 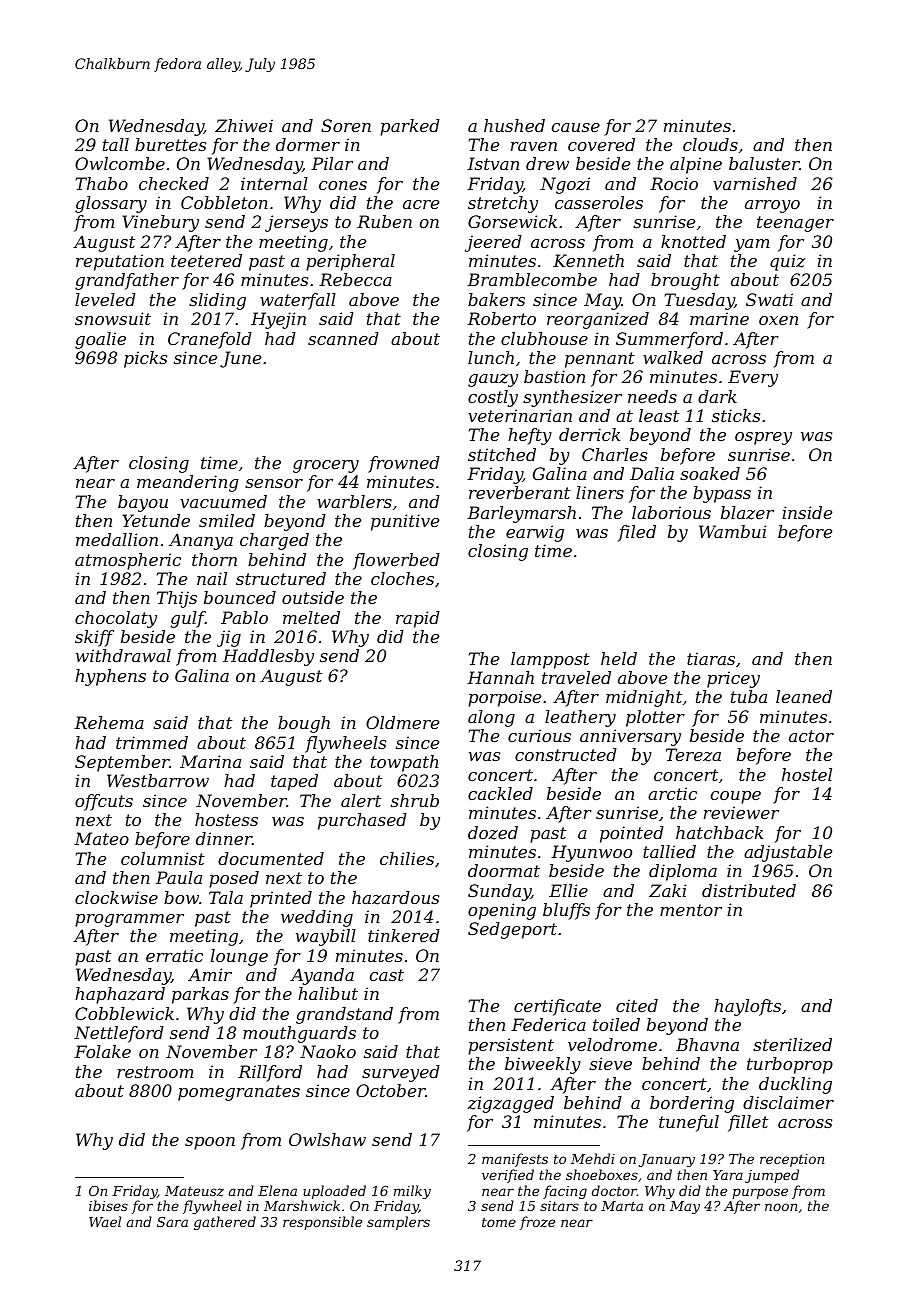 What do you see at coordinates (412, 1192) in the screenshot?
I see `milky` at bounding box center [412, 1192].
